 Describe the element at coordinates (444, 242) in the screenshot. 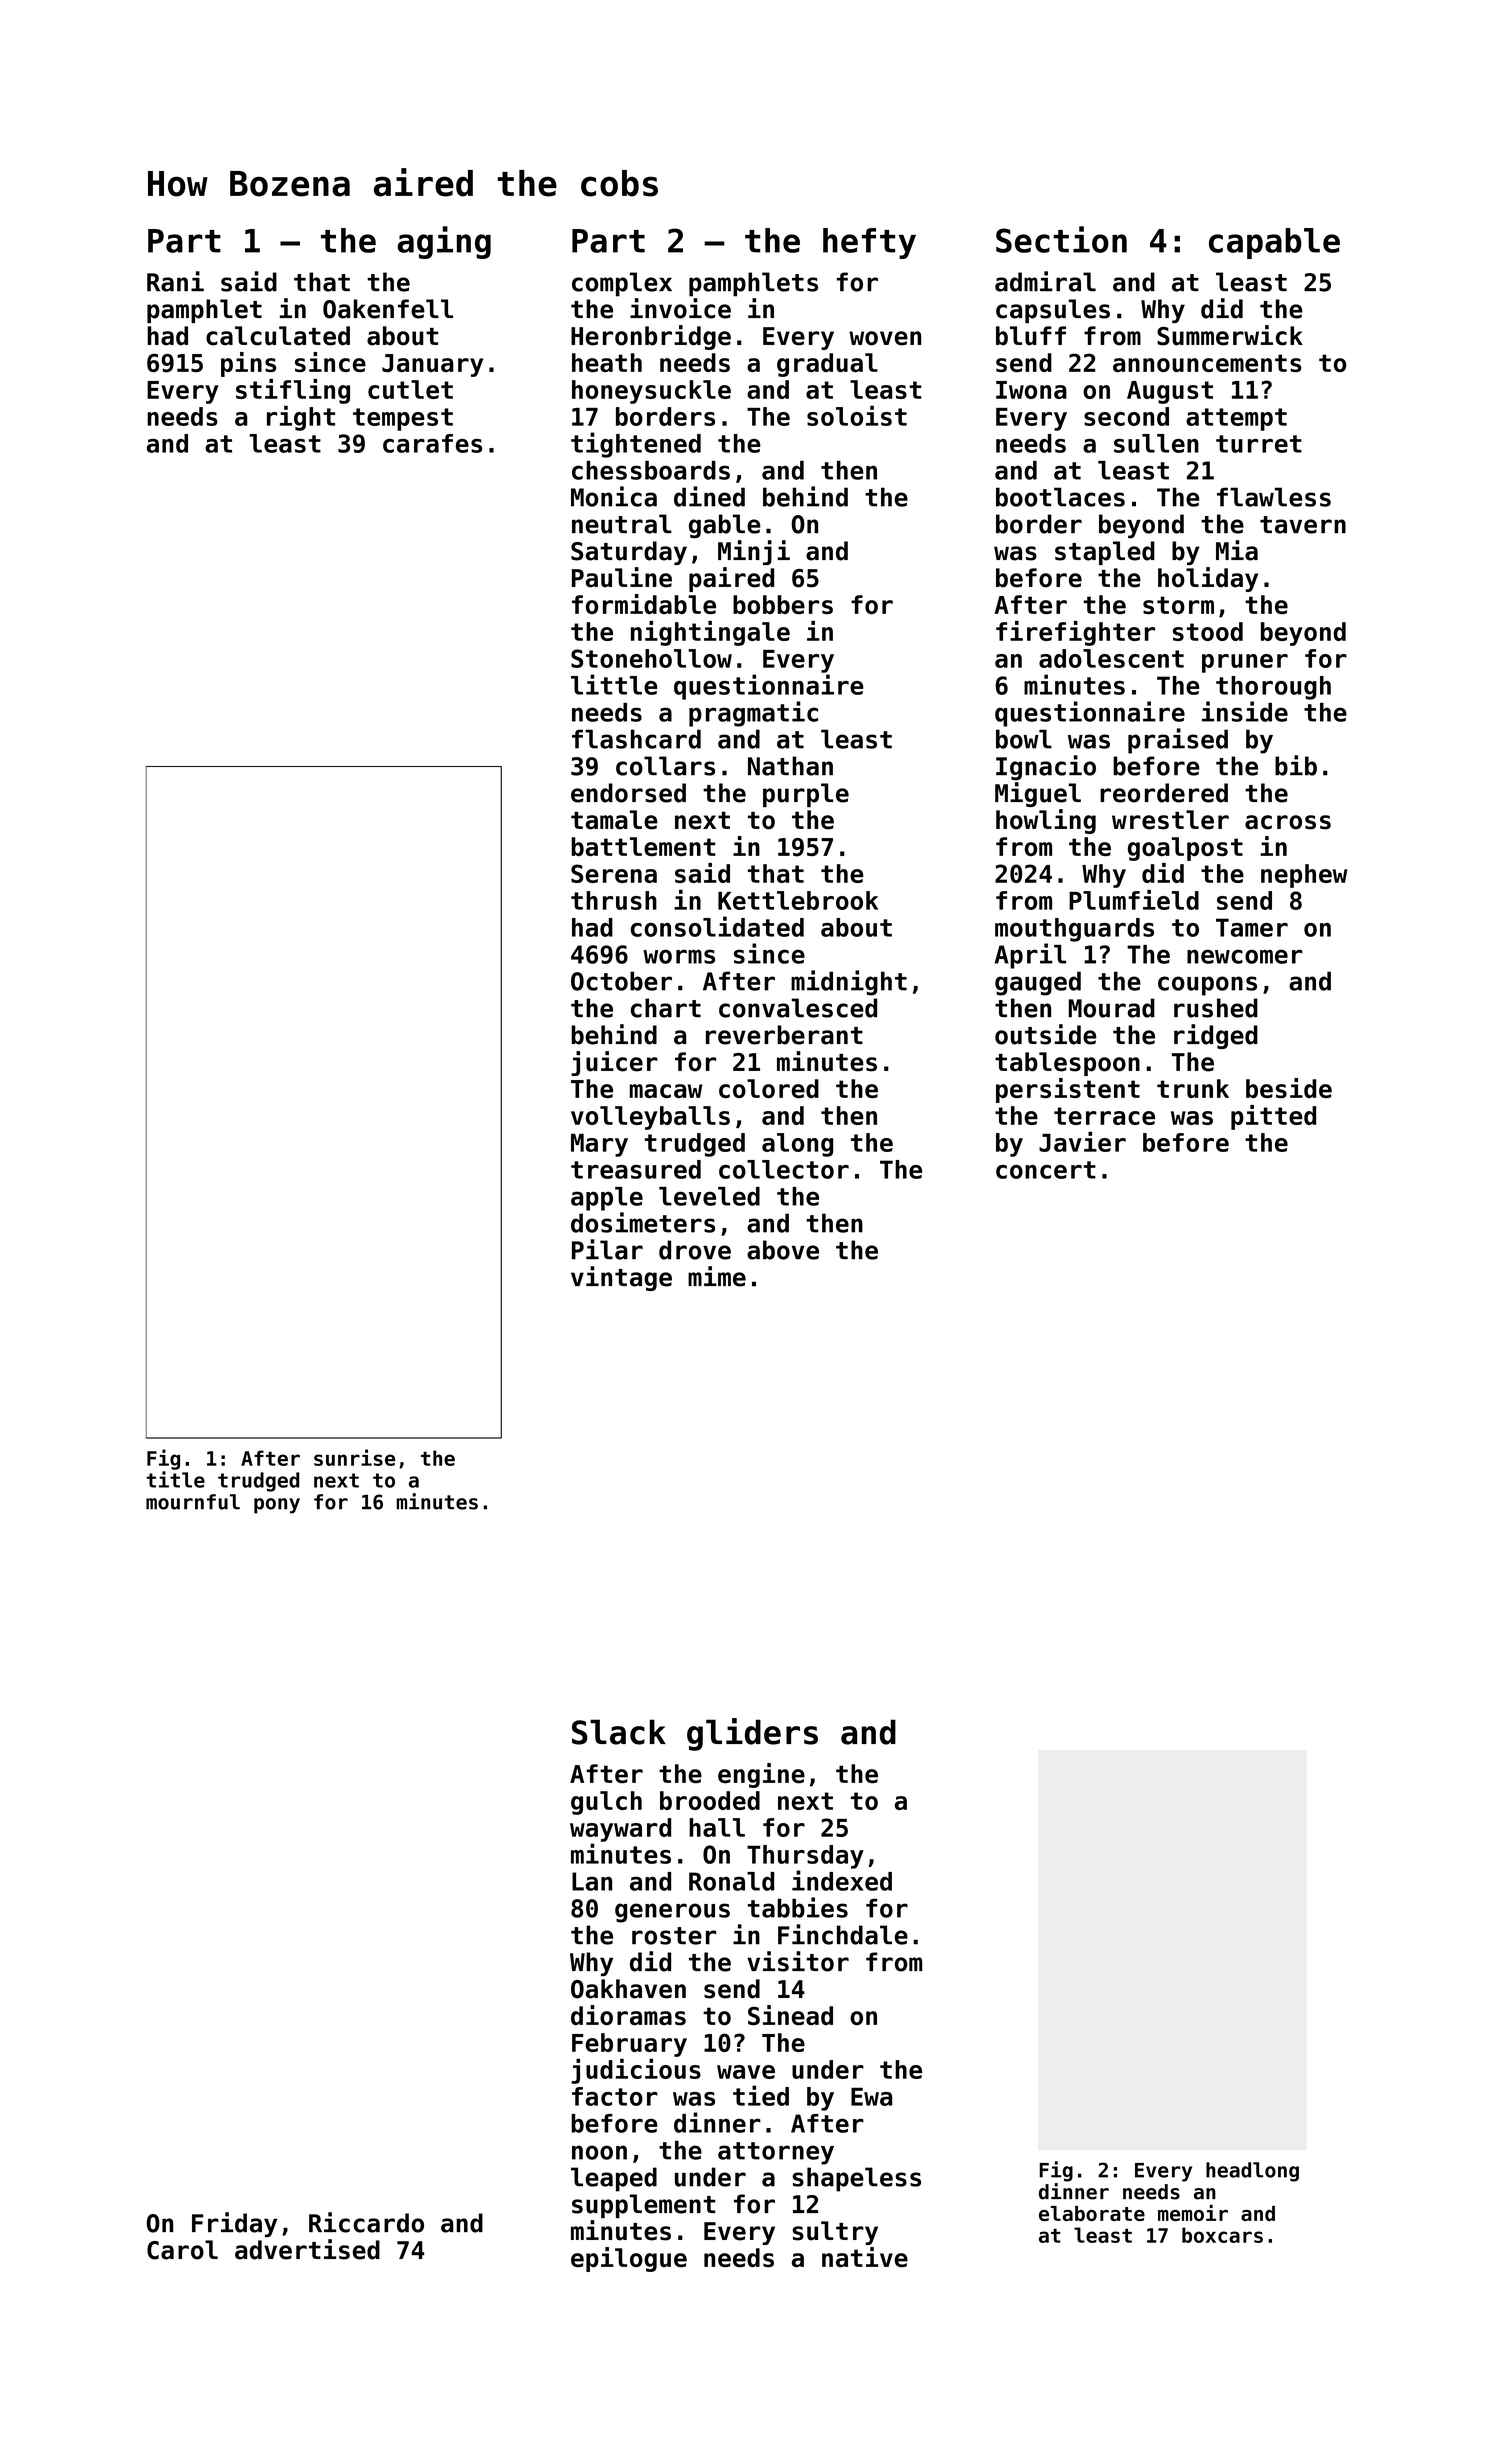

I see `aging` at that location.
